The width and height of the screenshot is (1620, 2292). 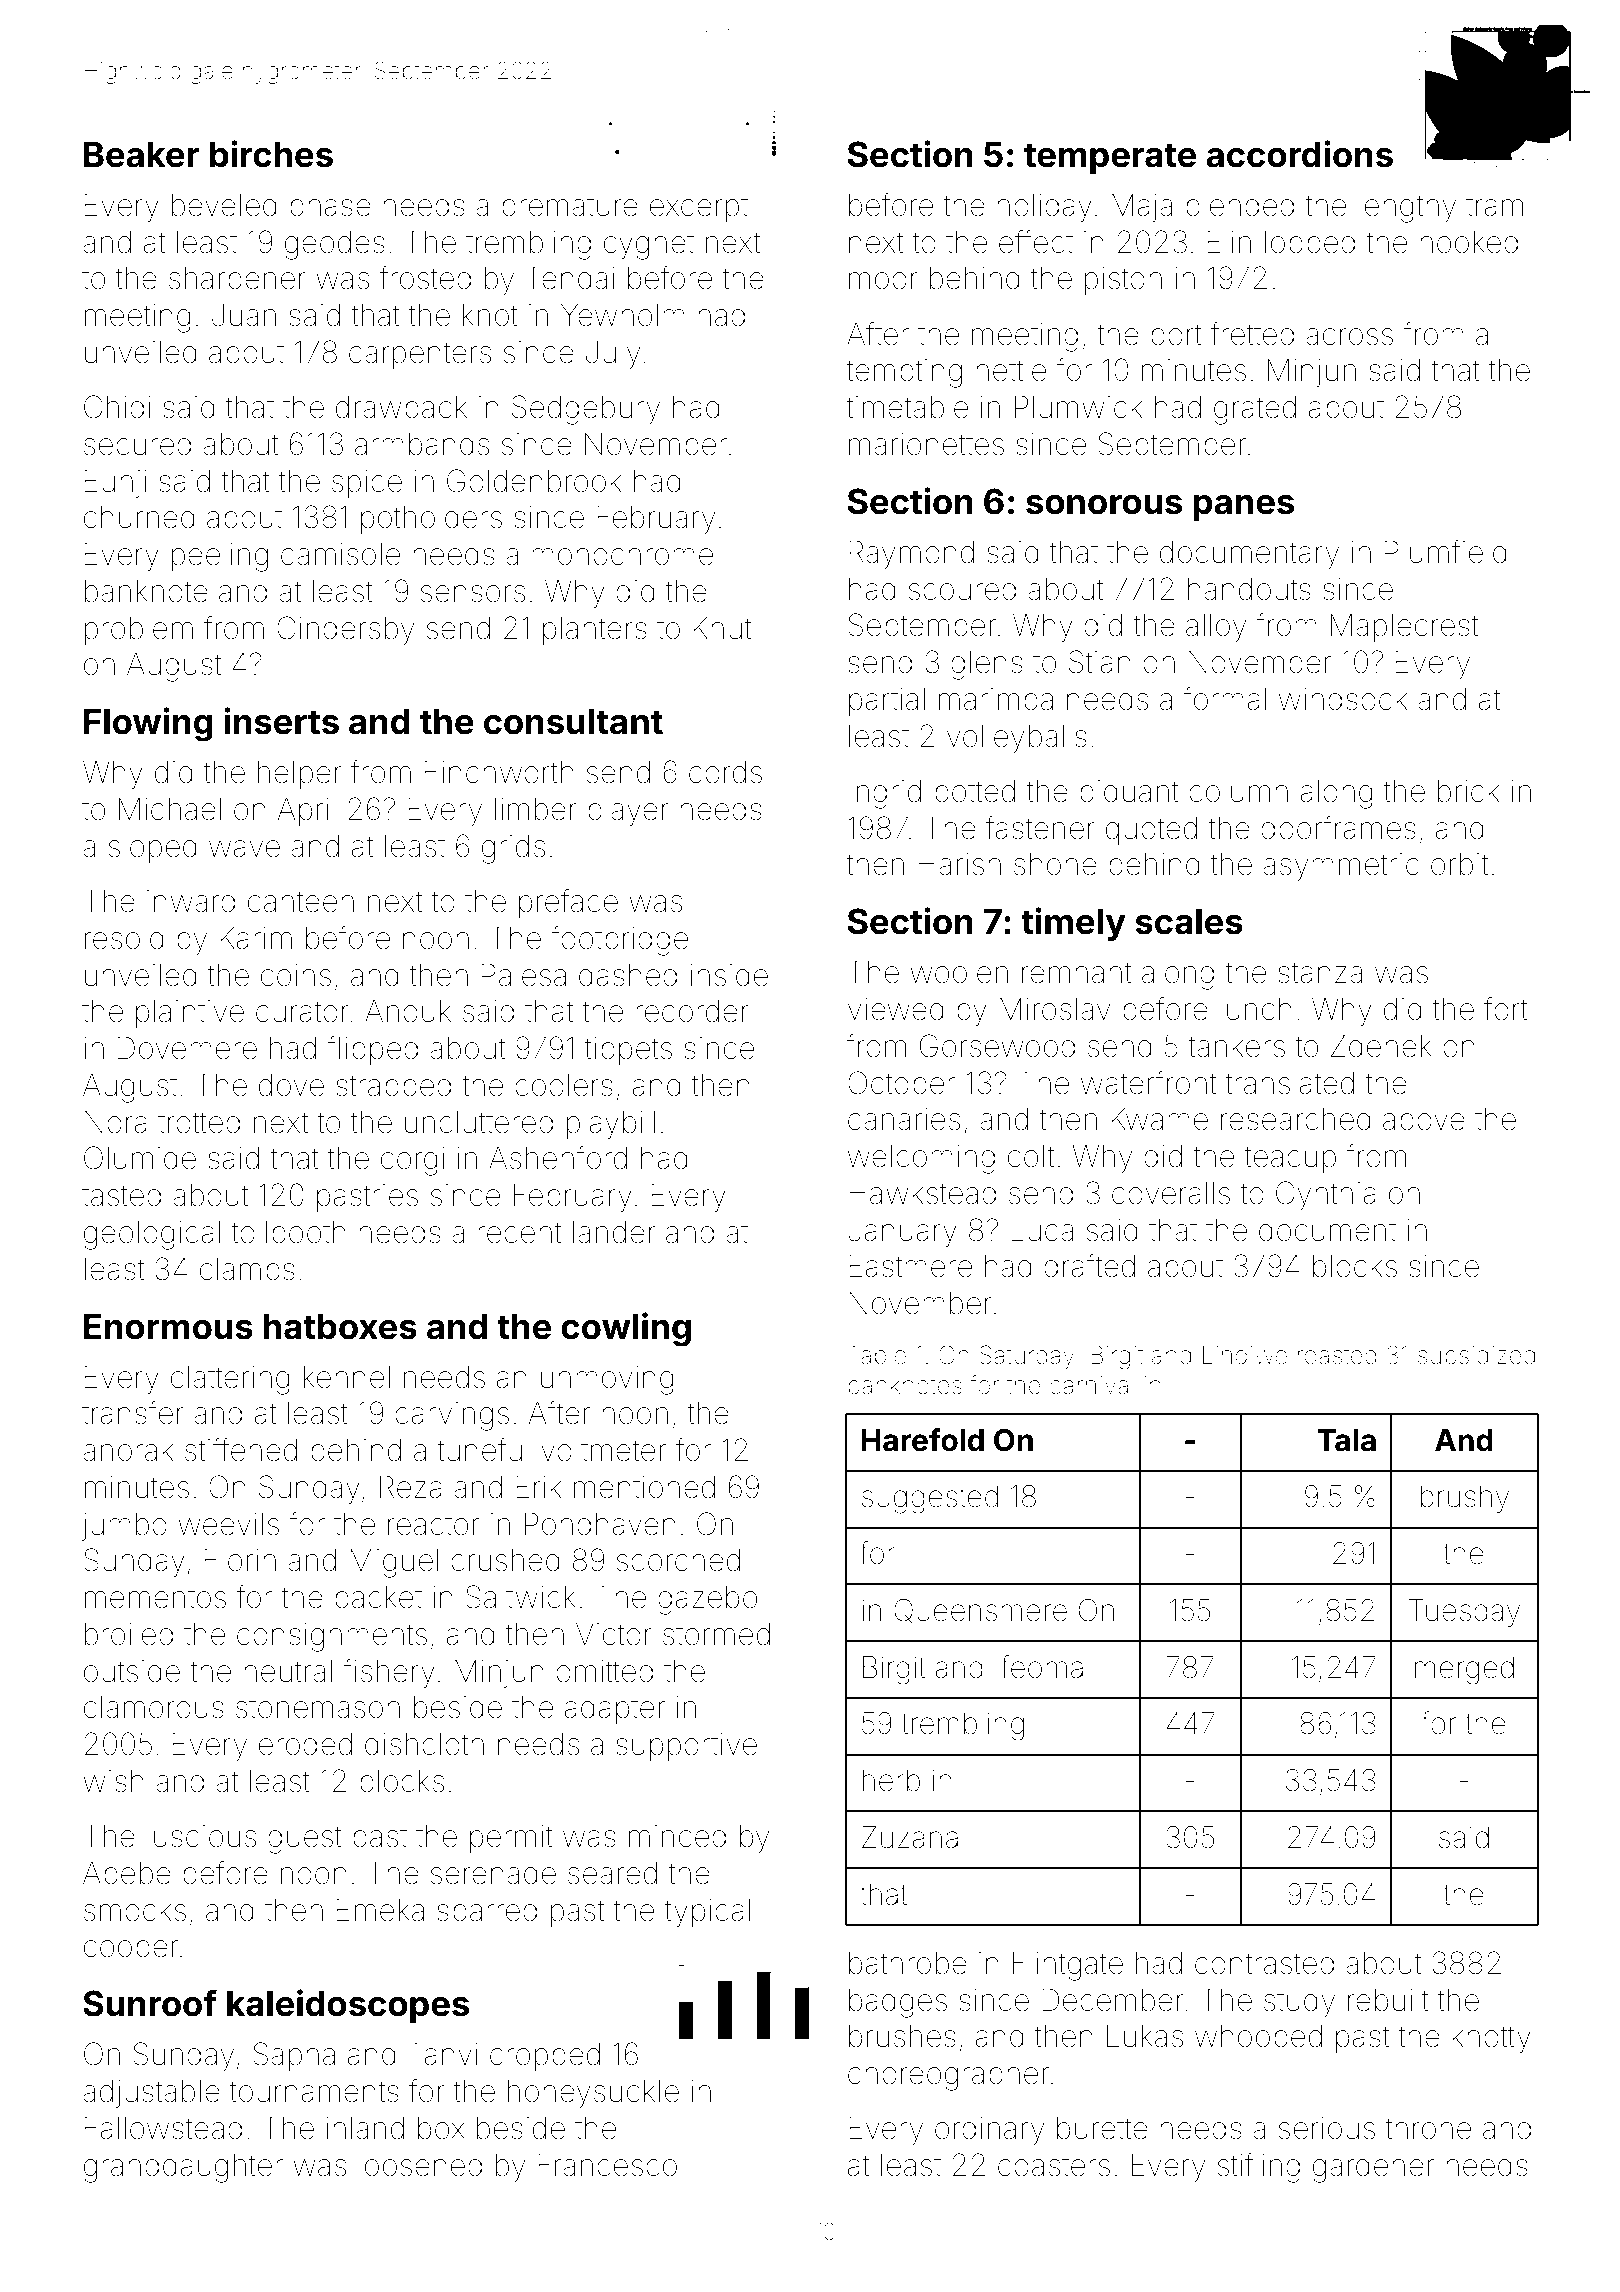 I want to click on above, so click(x=1424, y=1119).
